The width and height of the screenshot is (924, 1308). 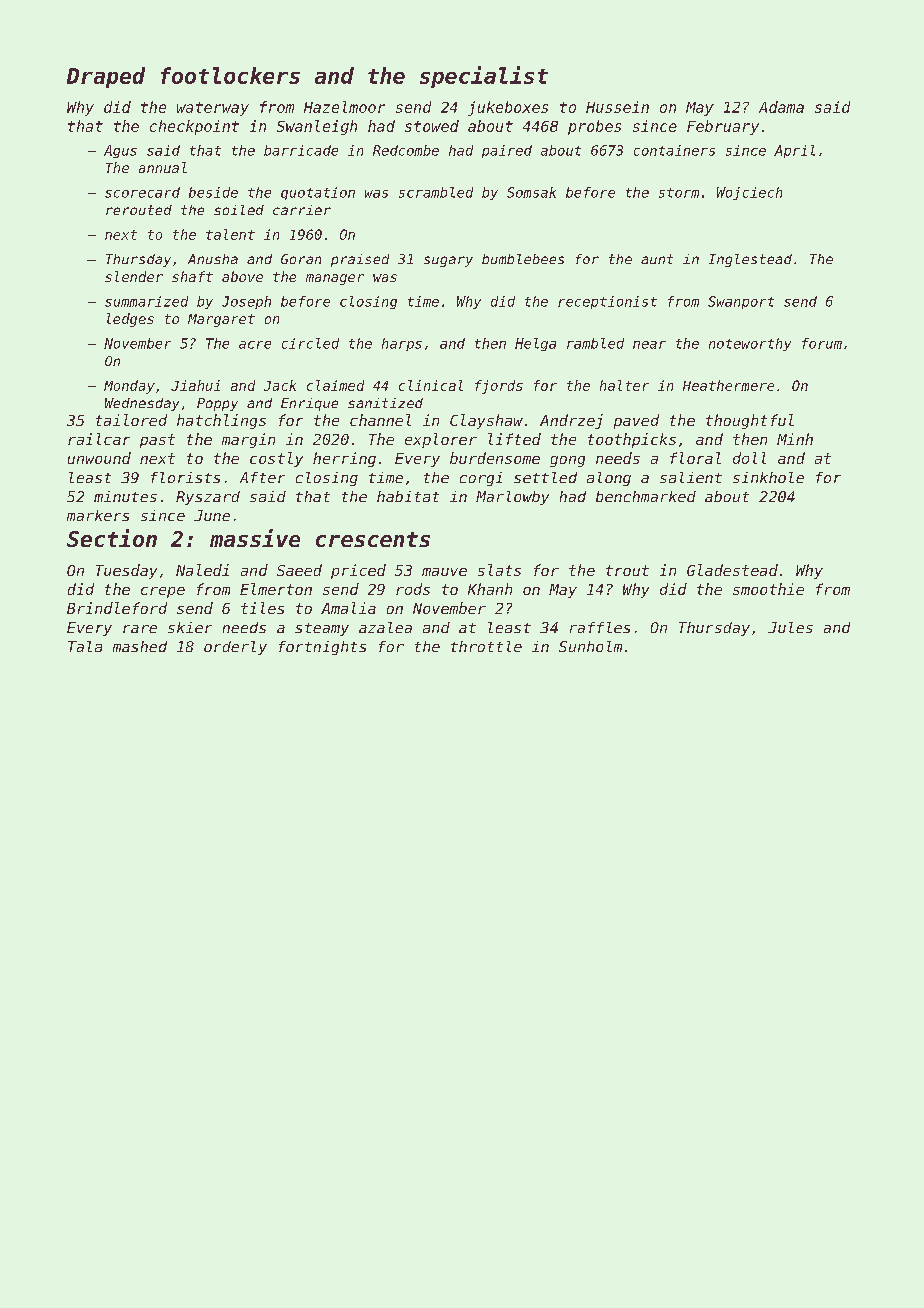 I want to click on Gladestead, so click(x=732, y=570).
